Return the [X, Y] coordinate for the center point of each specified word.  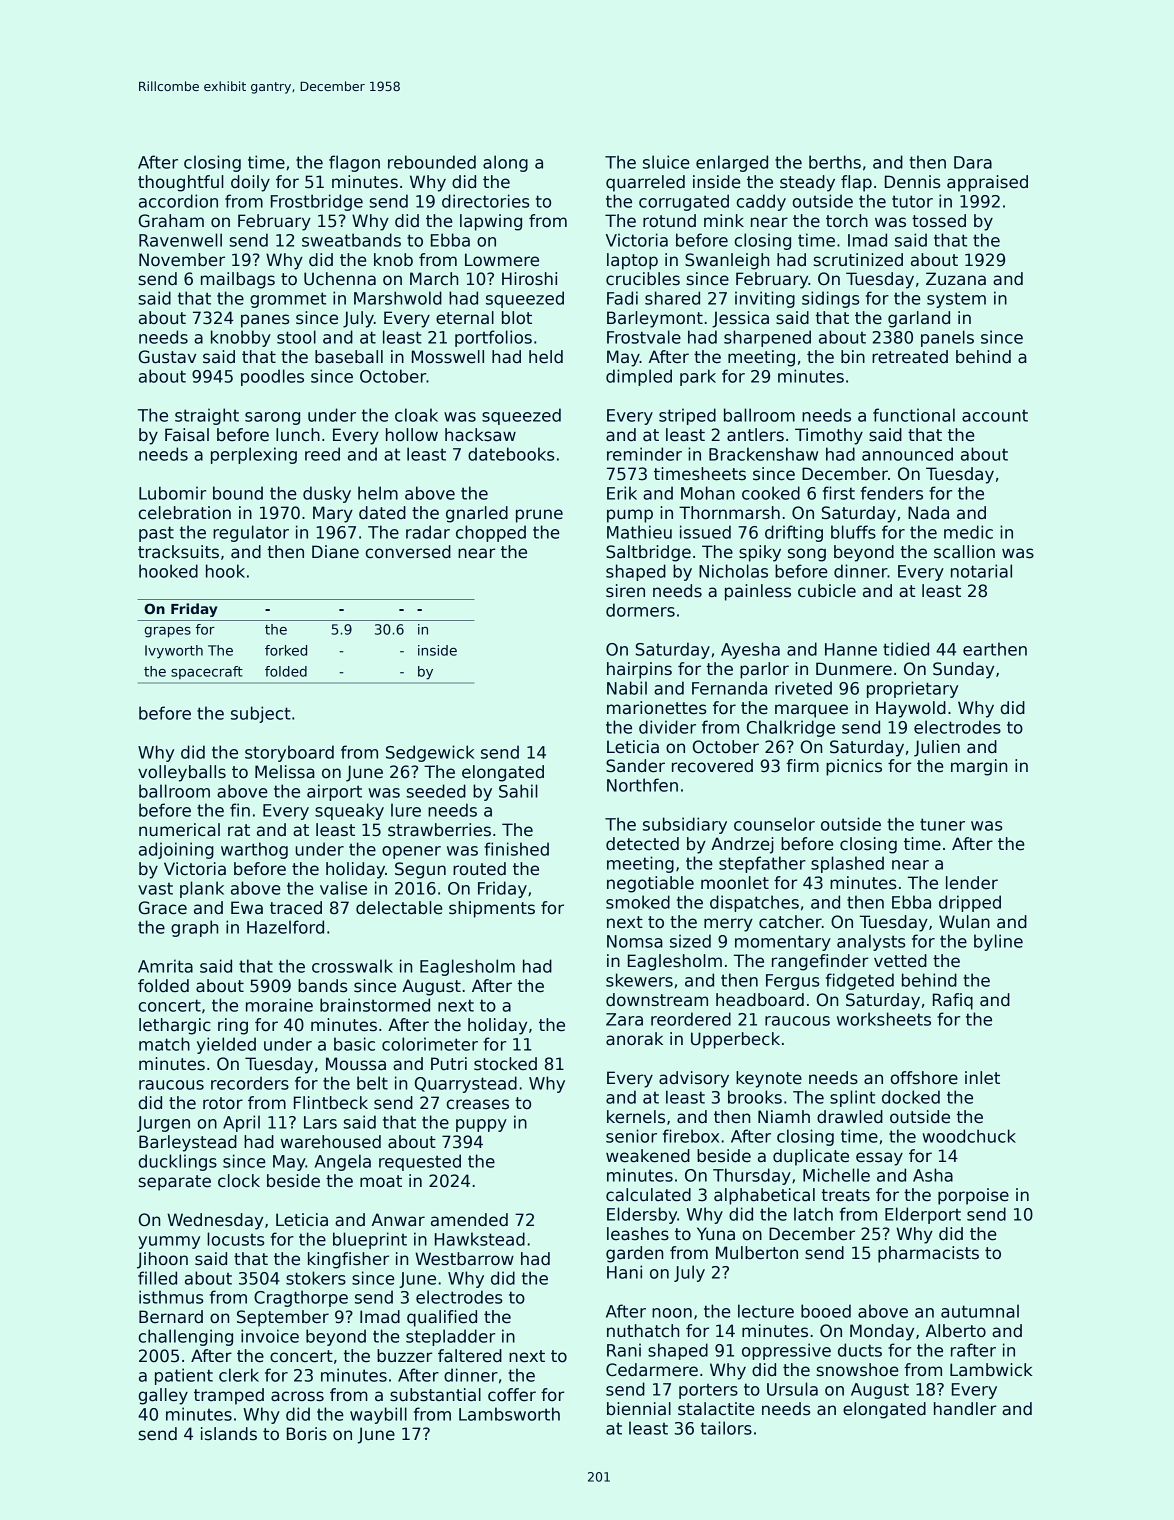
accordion [178, 201]
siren [625, 591]
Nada [928, 513]
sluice [666, 162]
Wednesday [215, 1221]
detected [642, 844]
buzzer [404, 1356]
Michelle [836, 1175]
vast [155, 888]
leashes [638, 1234]
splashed [847, 864]
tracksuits [178, 552]
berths [835, 162]
